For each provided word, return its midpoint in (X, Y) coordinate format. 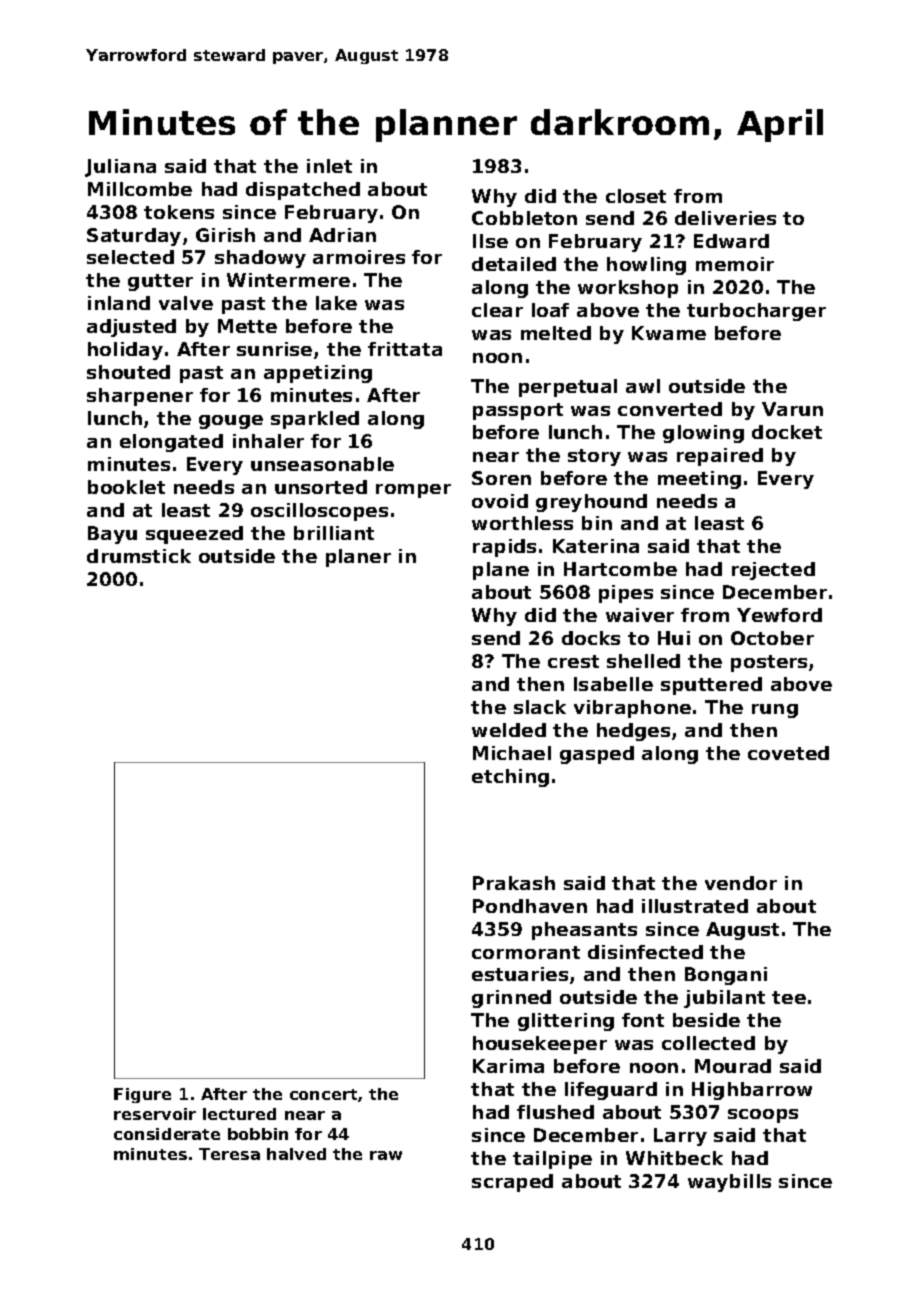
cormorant (526, 952)
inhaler (268, 441)
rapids (504, 548)
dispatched (303, 191)
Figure (142, 1095)
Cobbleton (524, 218)
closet (636, 196)
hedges (633, 732)
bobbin (258, 1134)
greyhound (591, 503)
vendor (741, 883)
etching (510, 778)
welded (509, 730)
